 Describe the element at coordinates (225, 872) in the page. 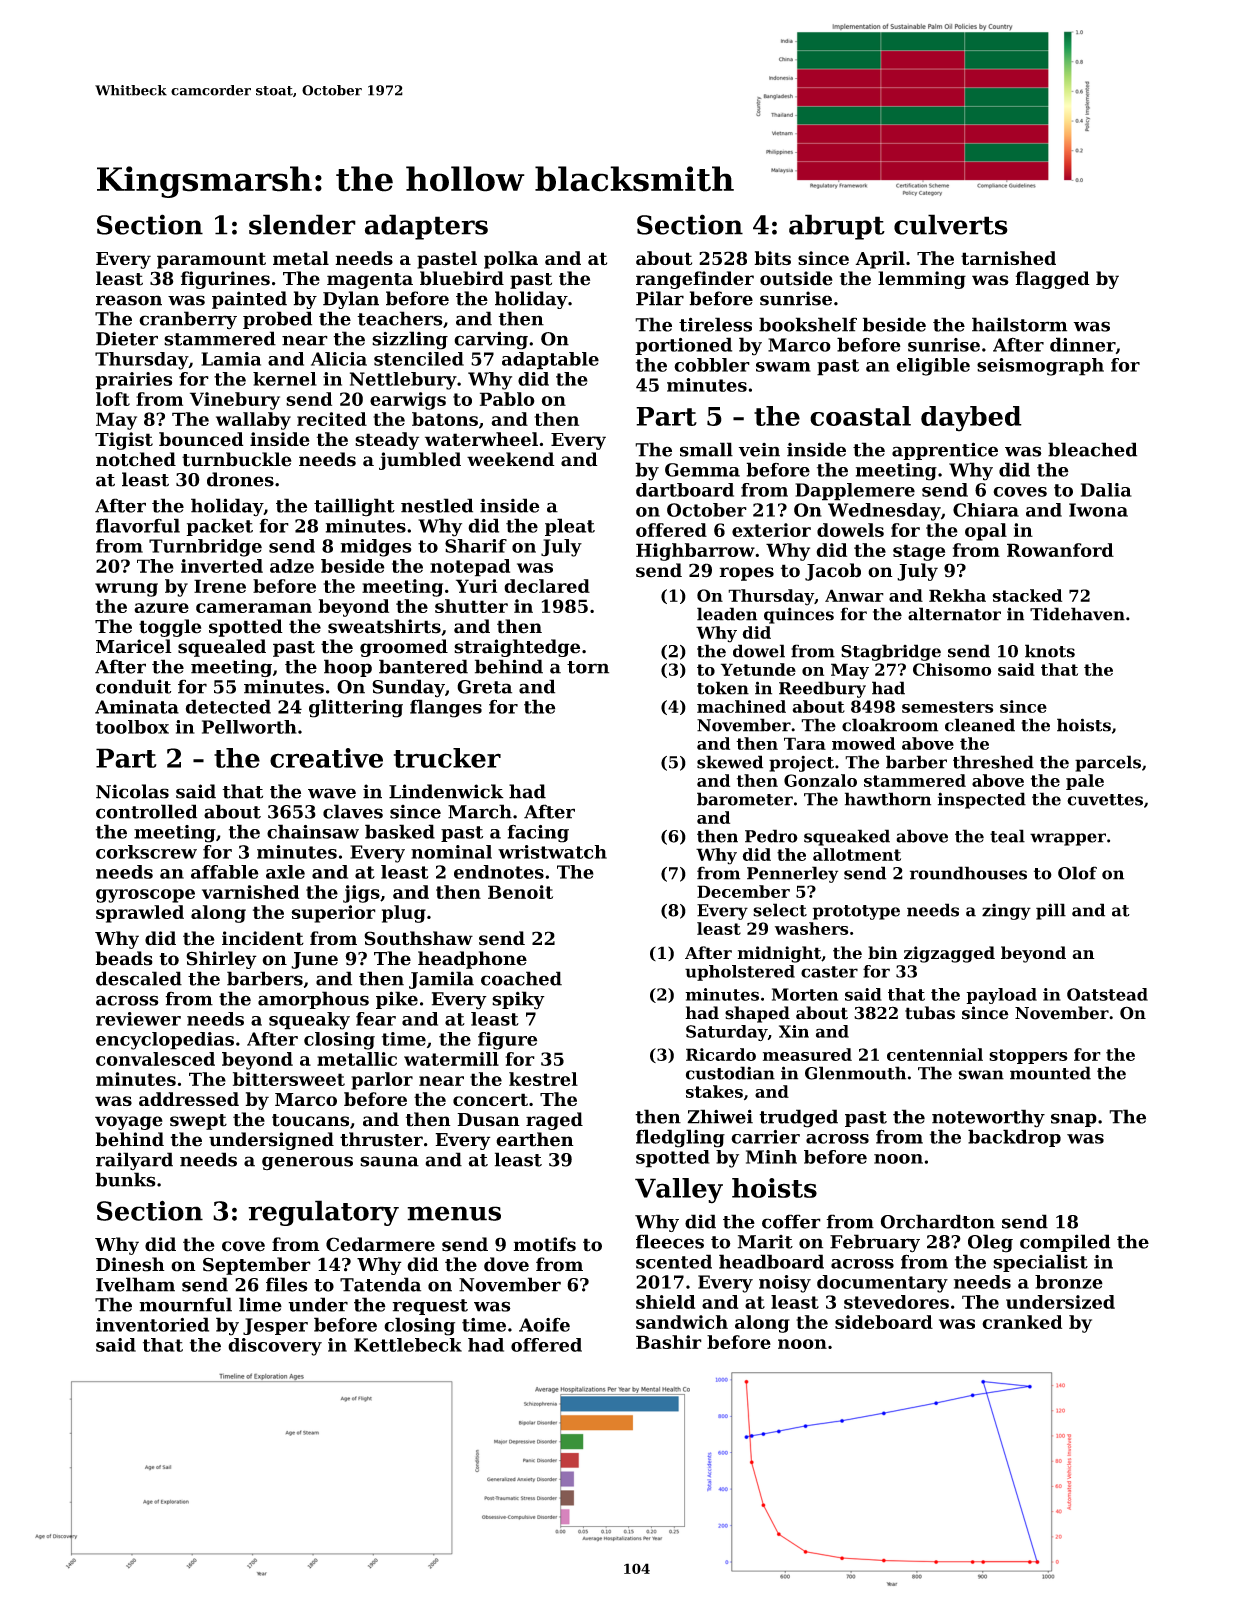

I see `affable` at that location.
